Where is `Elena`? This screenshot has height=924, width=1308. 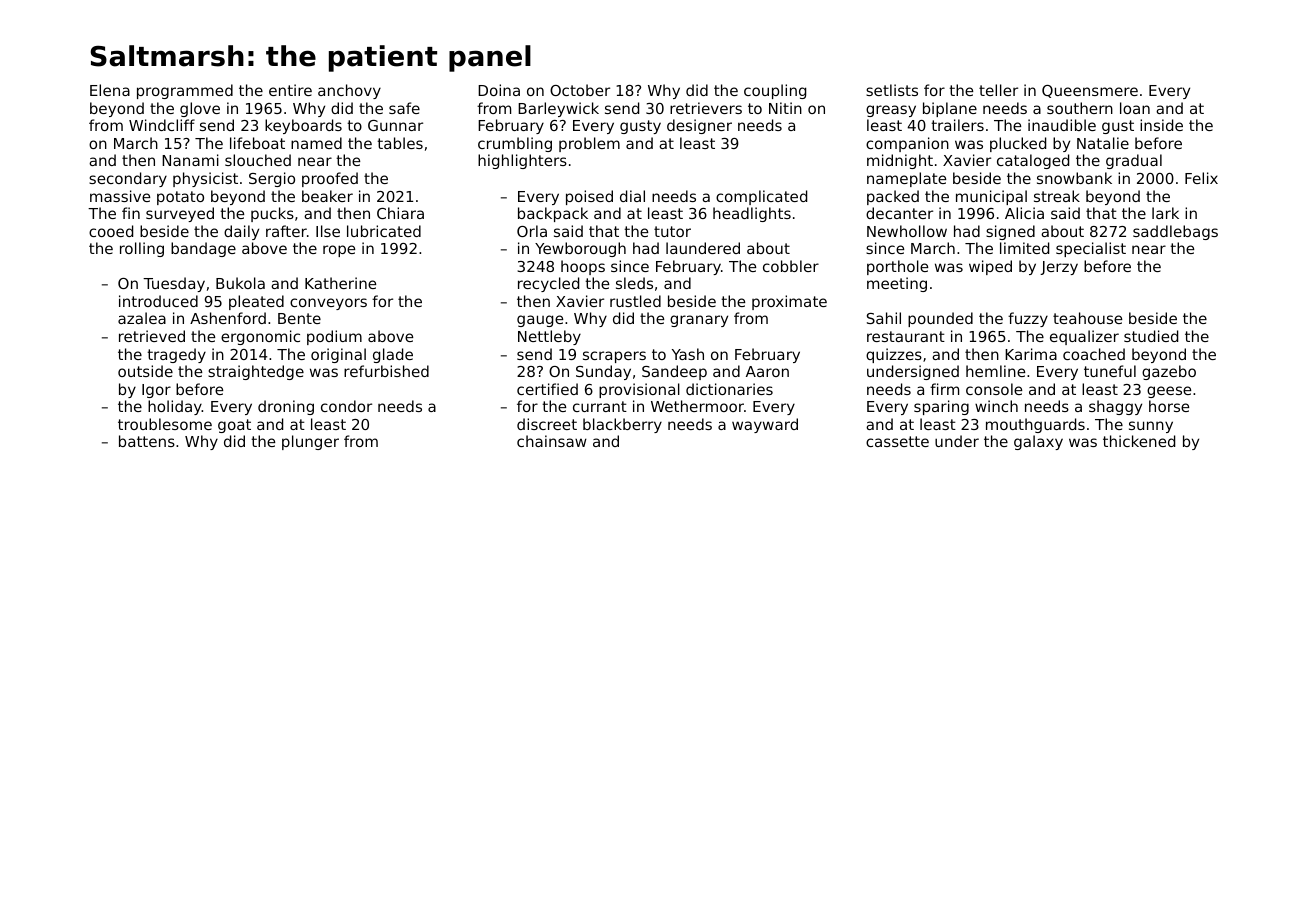 Elena is located at coordinates (110, 90).
